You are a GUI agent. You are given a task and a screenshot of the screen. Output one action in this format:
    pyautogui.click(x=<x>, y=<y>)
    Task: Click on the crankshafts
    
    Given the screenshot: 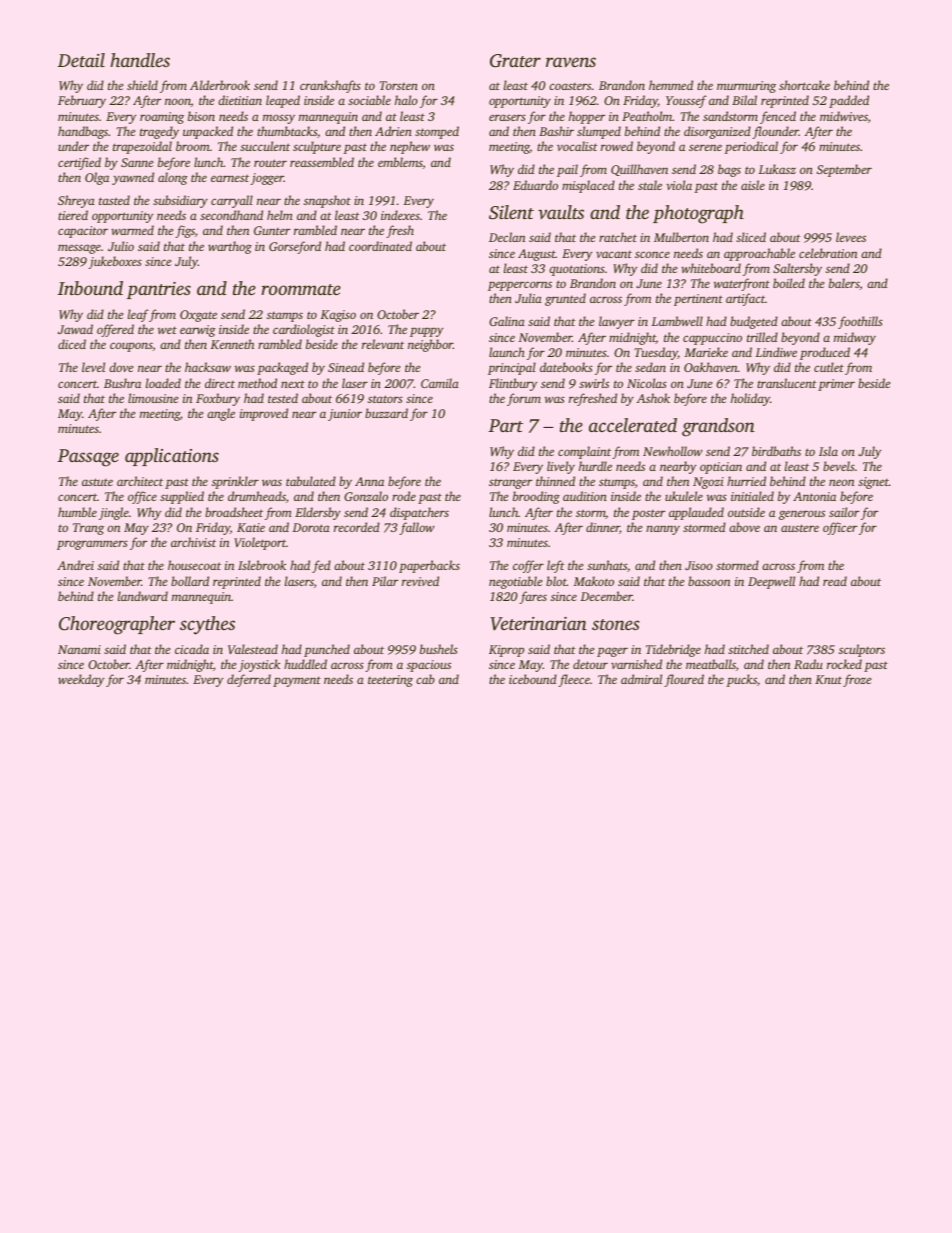 What is the action you would take?
    pyautogui.click(x=330, y=86)
